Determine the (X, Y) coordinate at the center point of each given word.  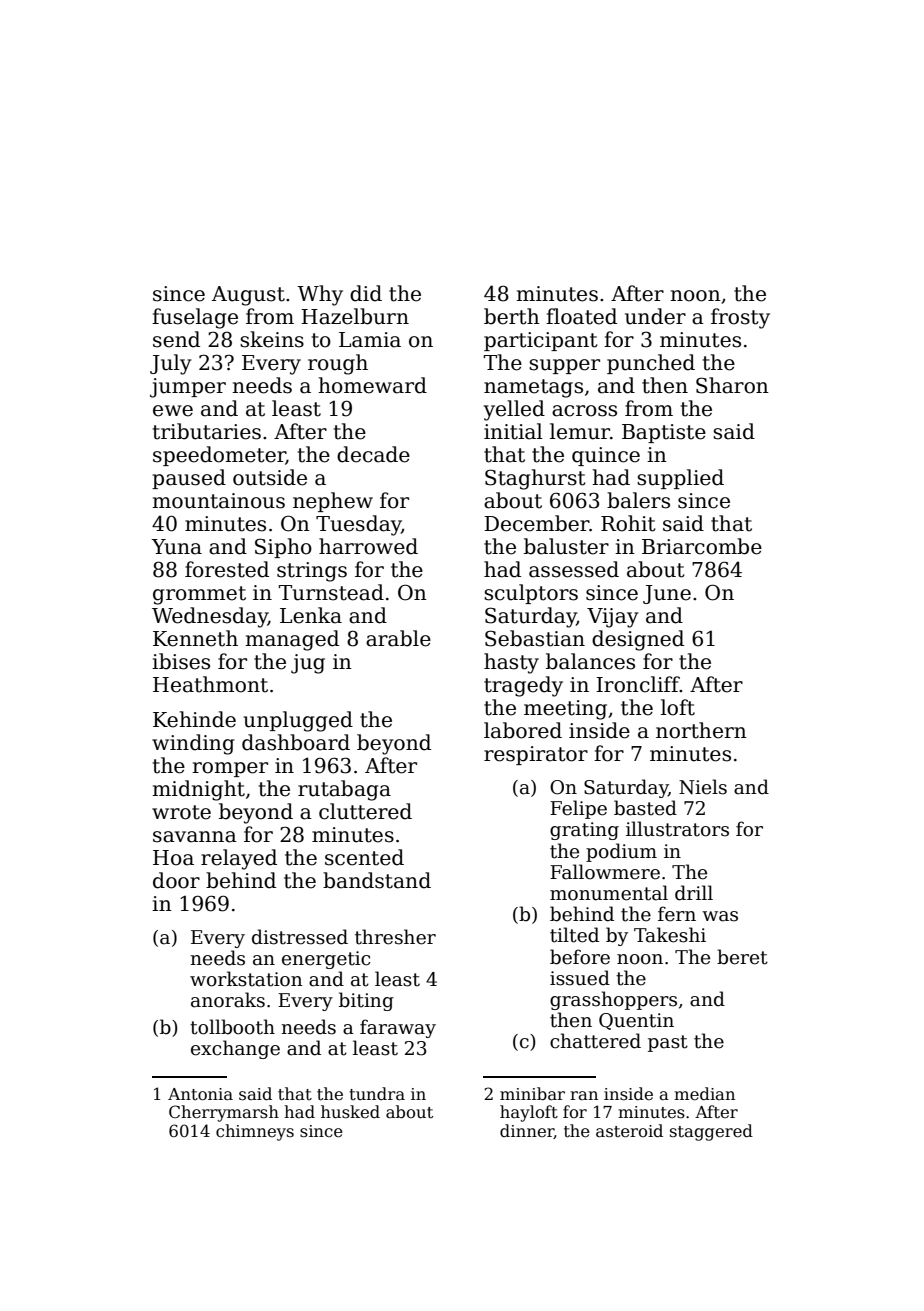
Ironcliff (638, 684)
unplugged (298, 721)
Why (320, 295)
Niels (703, 787)
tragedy (523, 686)
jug (308, 664)
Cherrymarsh (224, 1113)
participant (541, 341)
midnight (198, 790)
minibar (532, 1093)
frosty (740, 318)
